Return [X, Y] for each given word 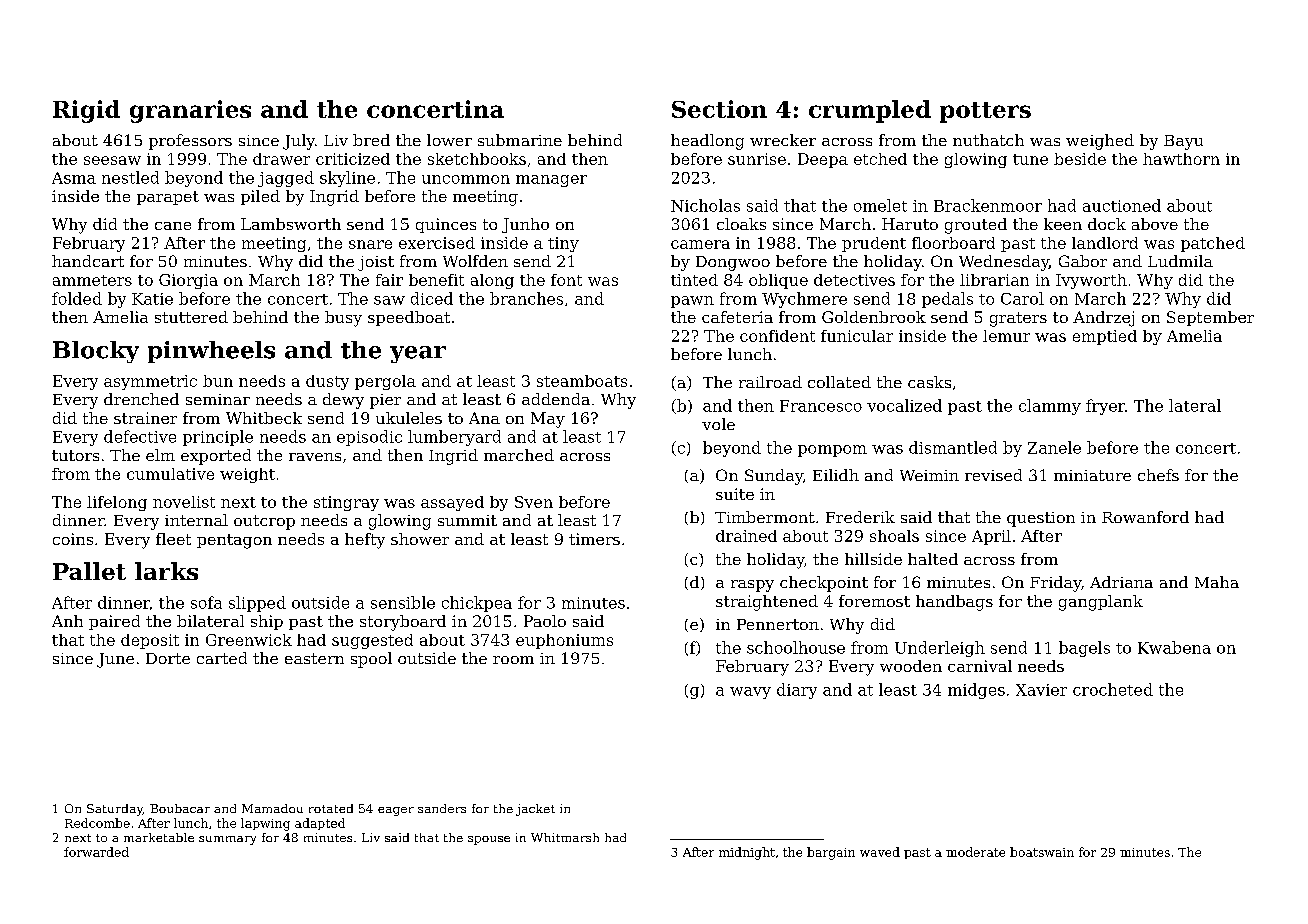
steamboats [582, 381]
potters [985, 112]
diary [797, 691]
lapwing [265, 824]
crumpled [870, 111]
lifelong [117, 503]
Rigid [86, 111]
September [1210, 318]
